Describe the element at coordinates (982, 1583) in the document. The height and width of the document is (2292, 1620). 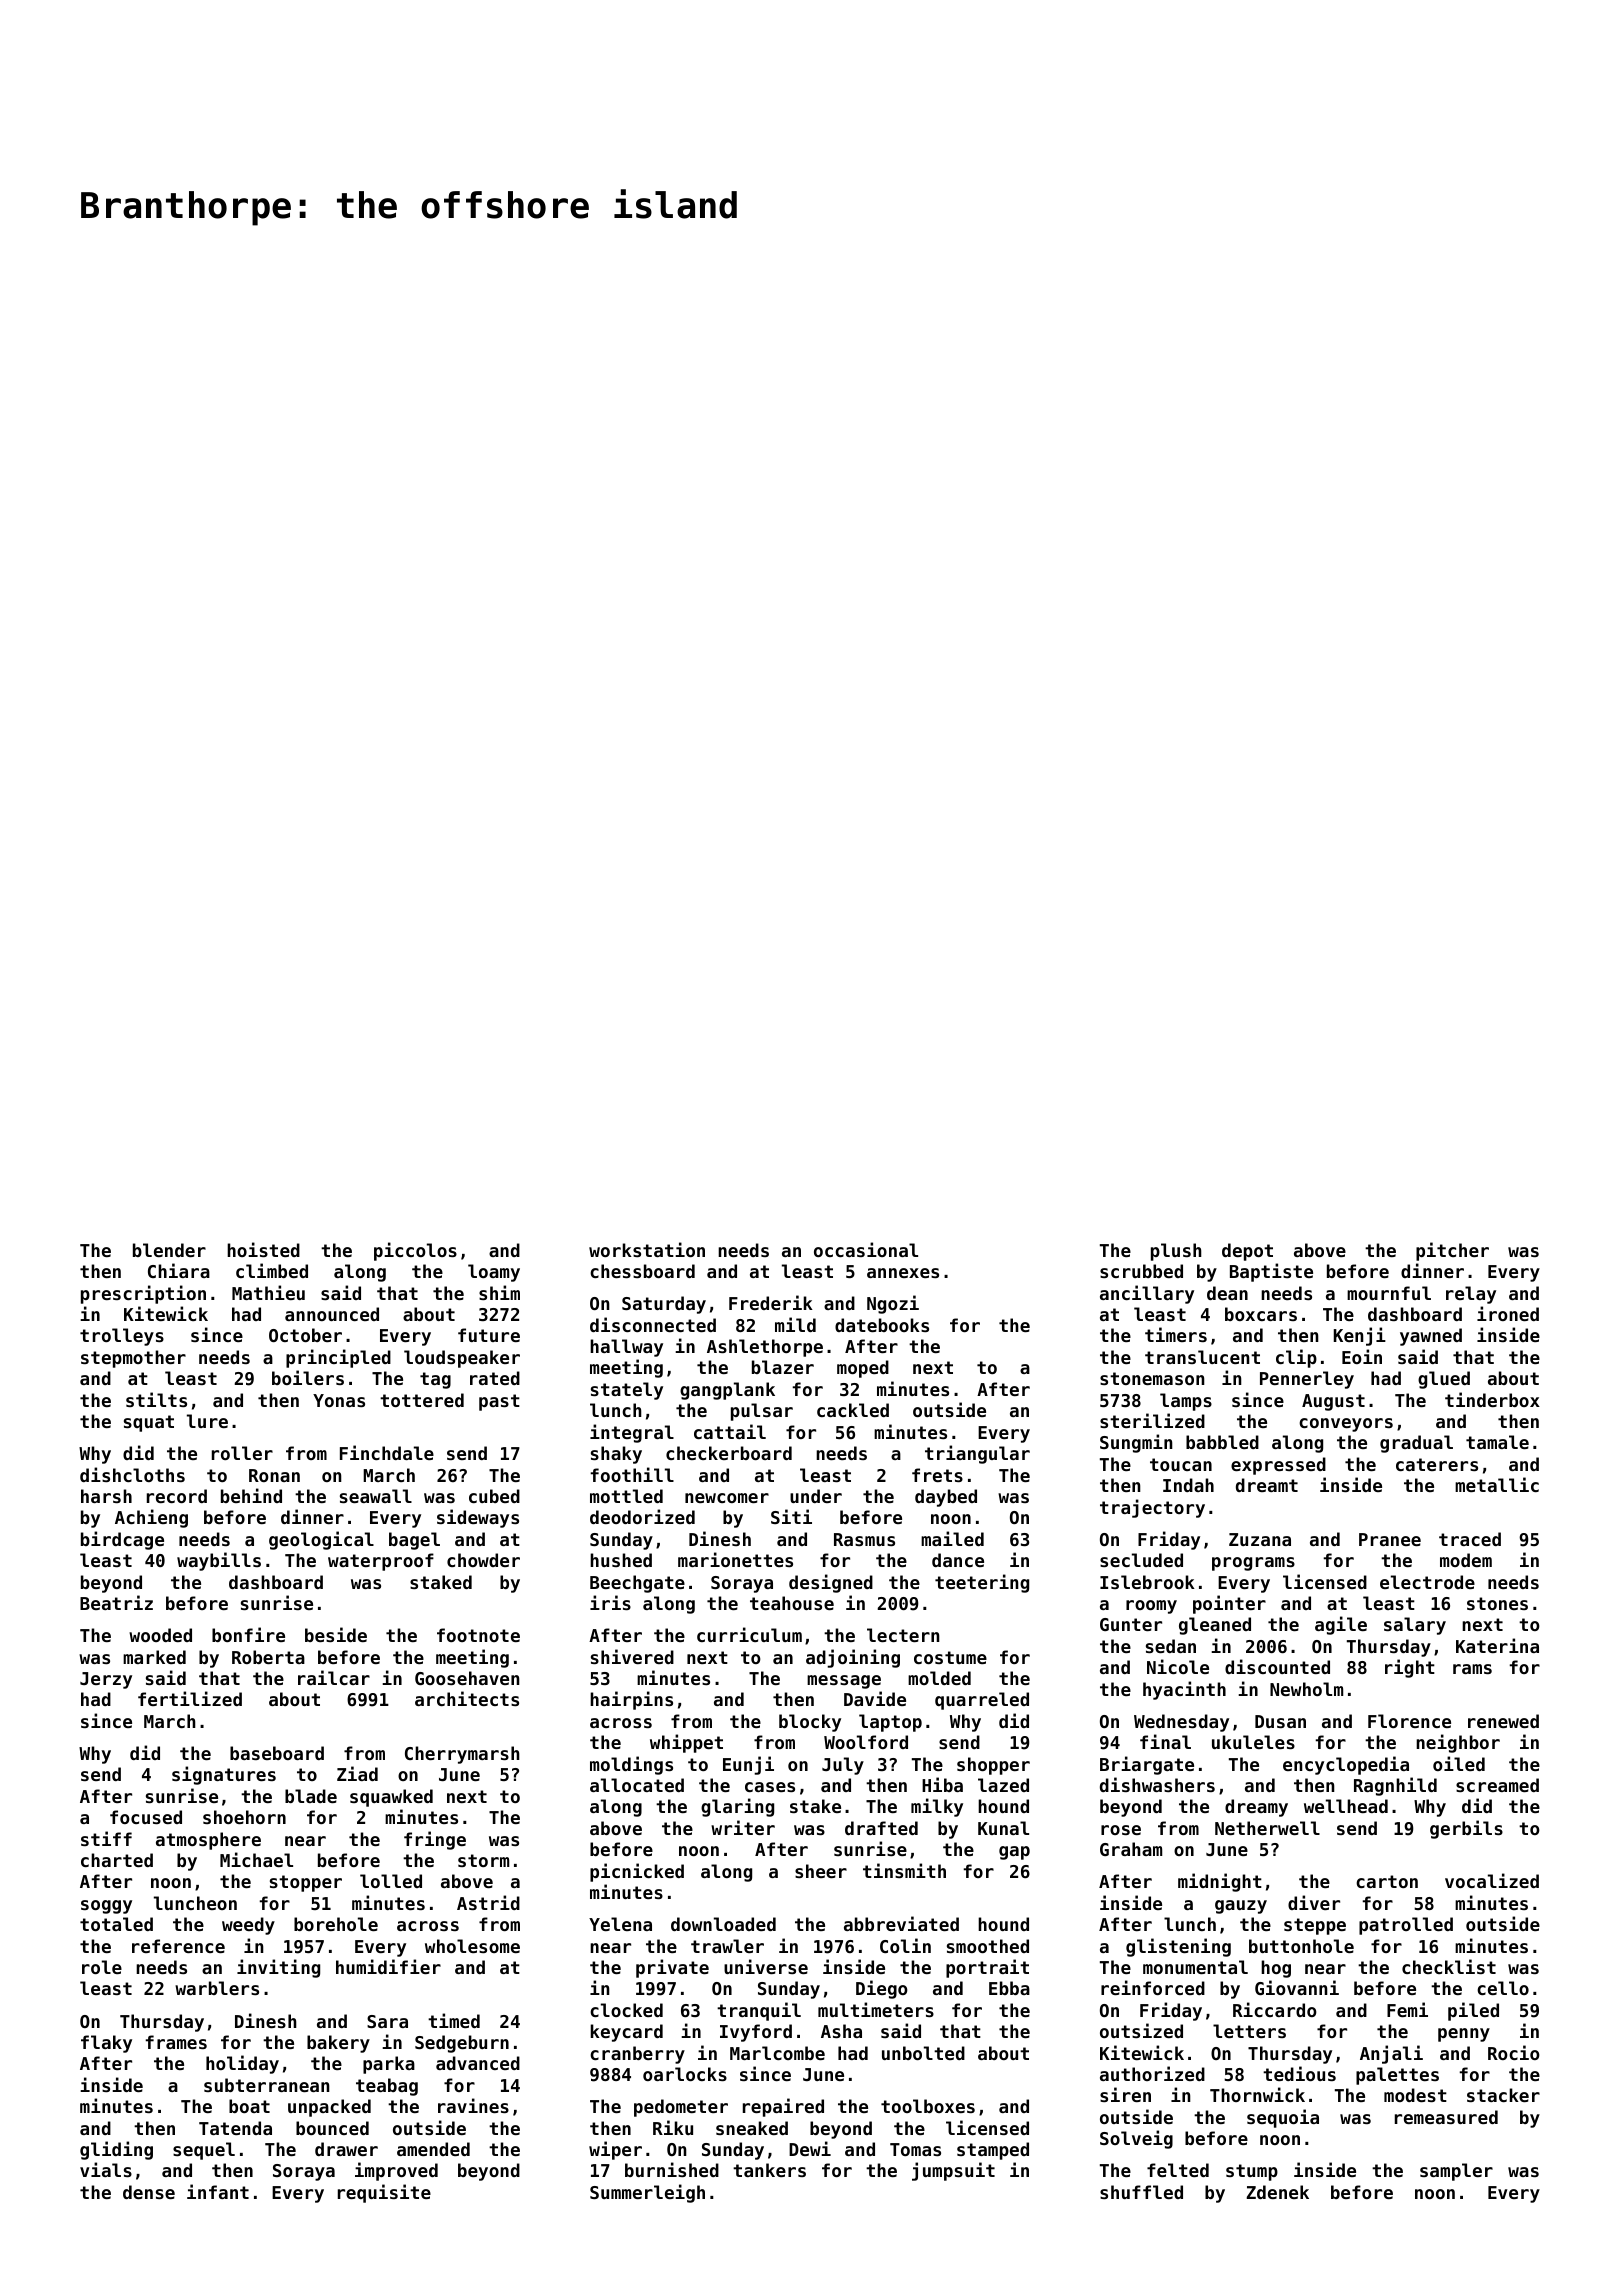
I see `teetering` at that location.
